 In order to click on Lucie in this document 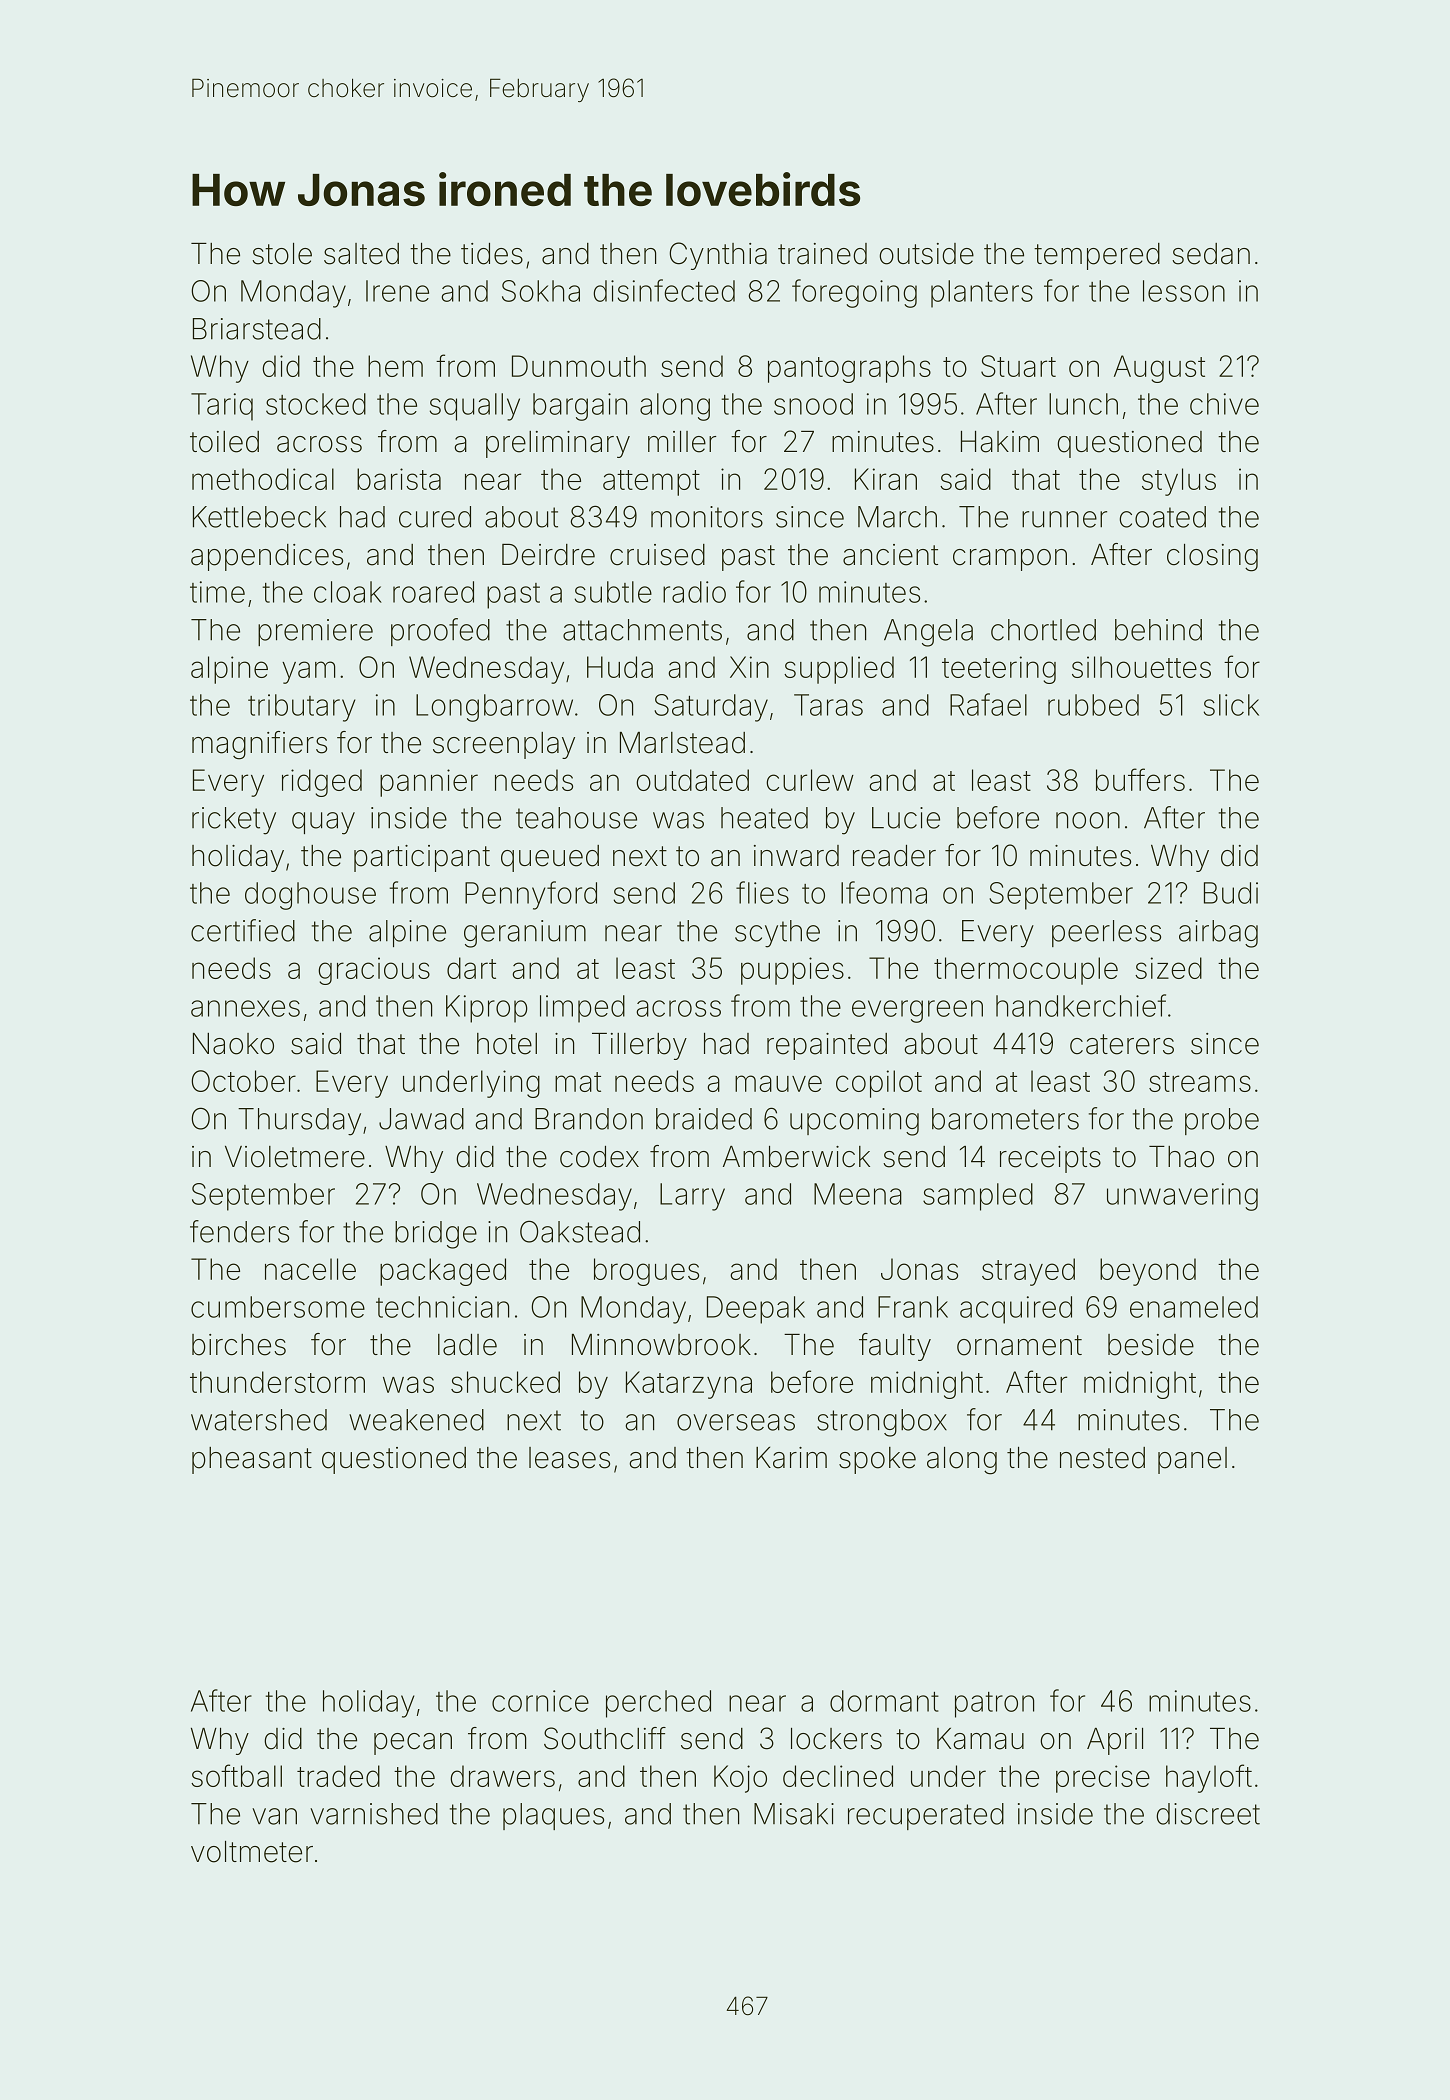, I will do `click(906, 818)`.
